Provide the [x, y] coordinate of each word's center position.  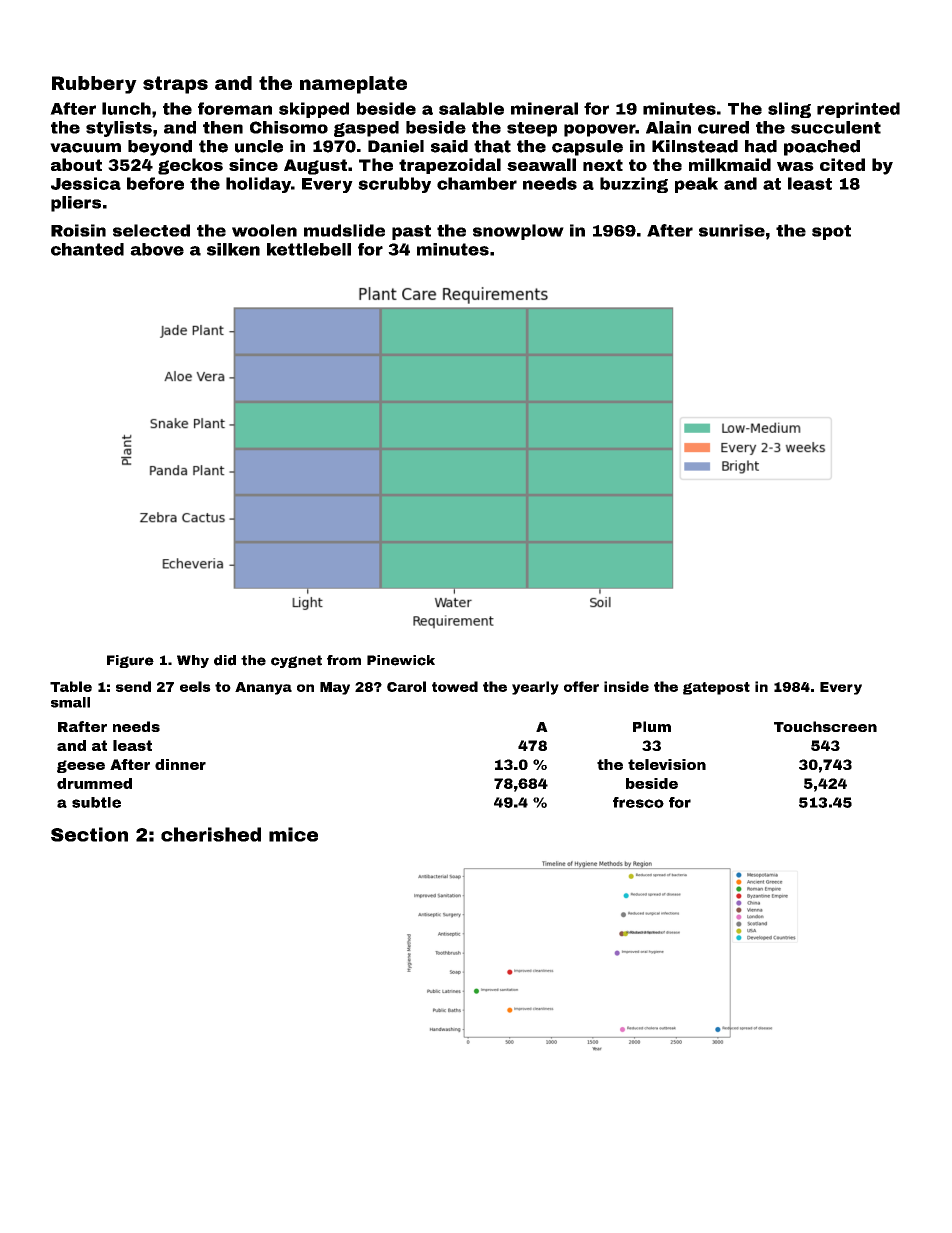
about [76, 164]
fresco [638, 802]
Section [89, 834]
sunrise [732, 230]
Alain [668, 127]
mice [293, 834]
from [344, 660]
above [157, 249]
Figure [130, 661]
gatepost [716, 688]
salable [471, 108]
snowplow [518, 232]
